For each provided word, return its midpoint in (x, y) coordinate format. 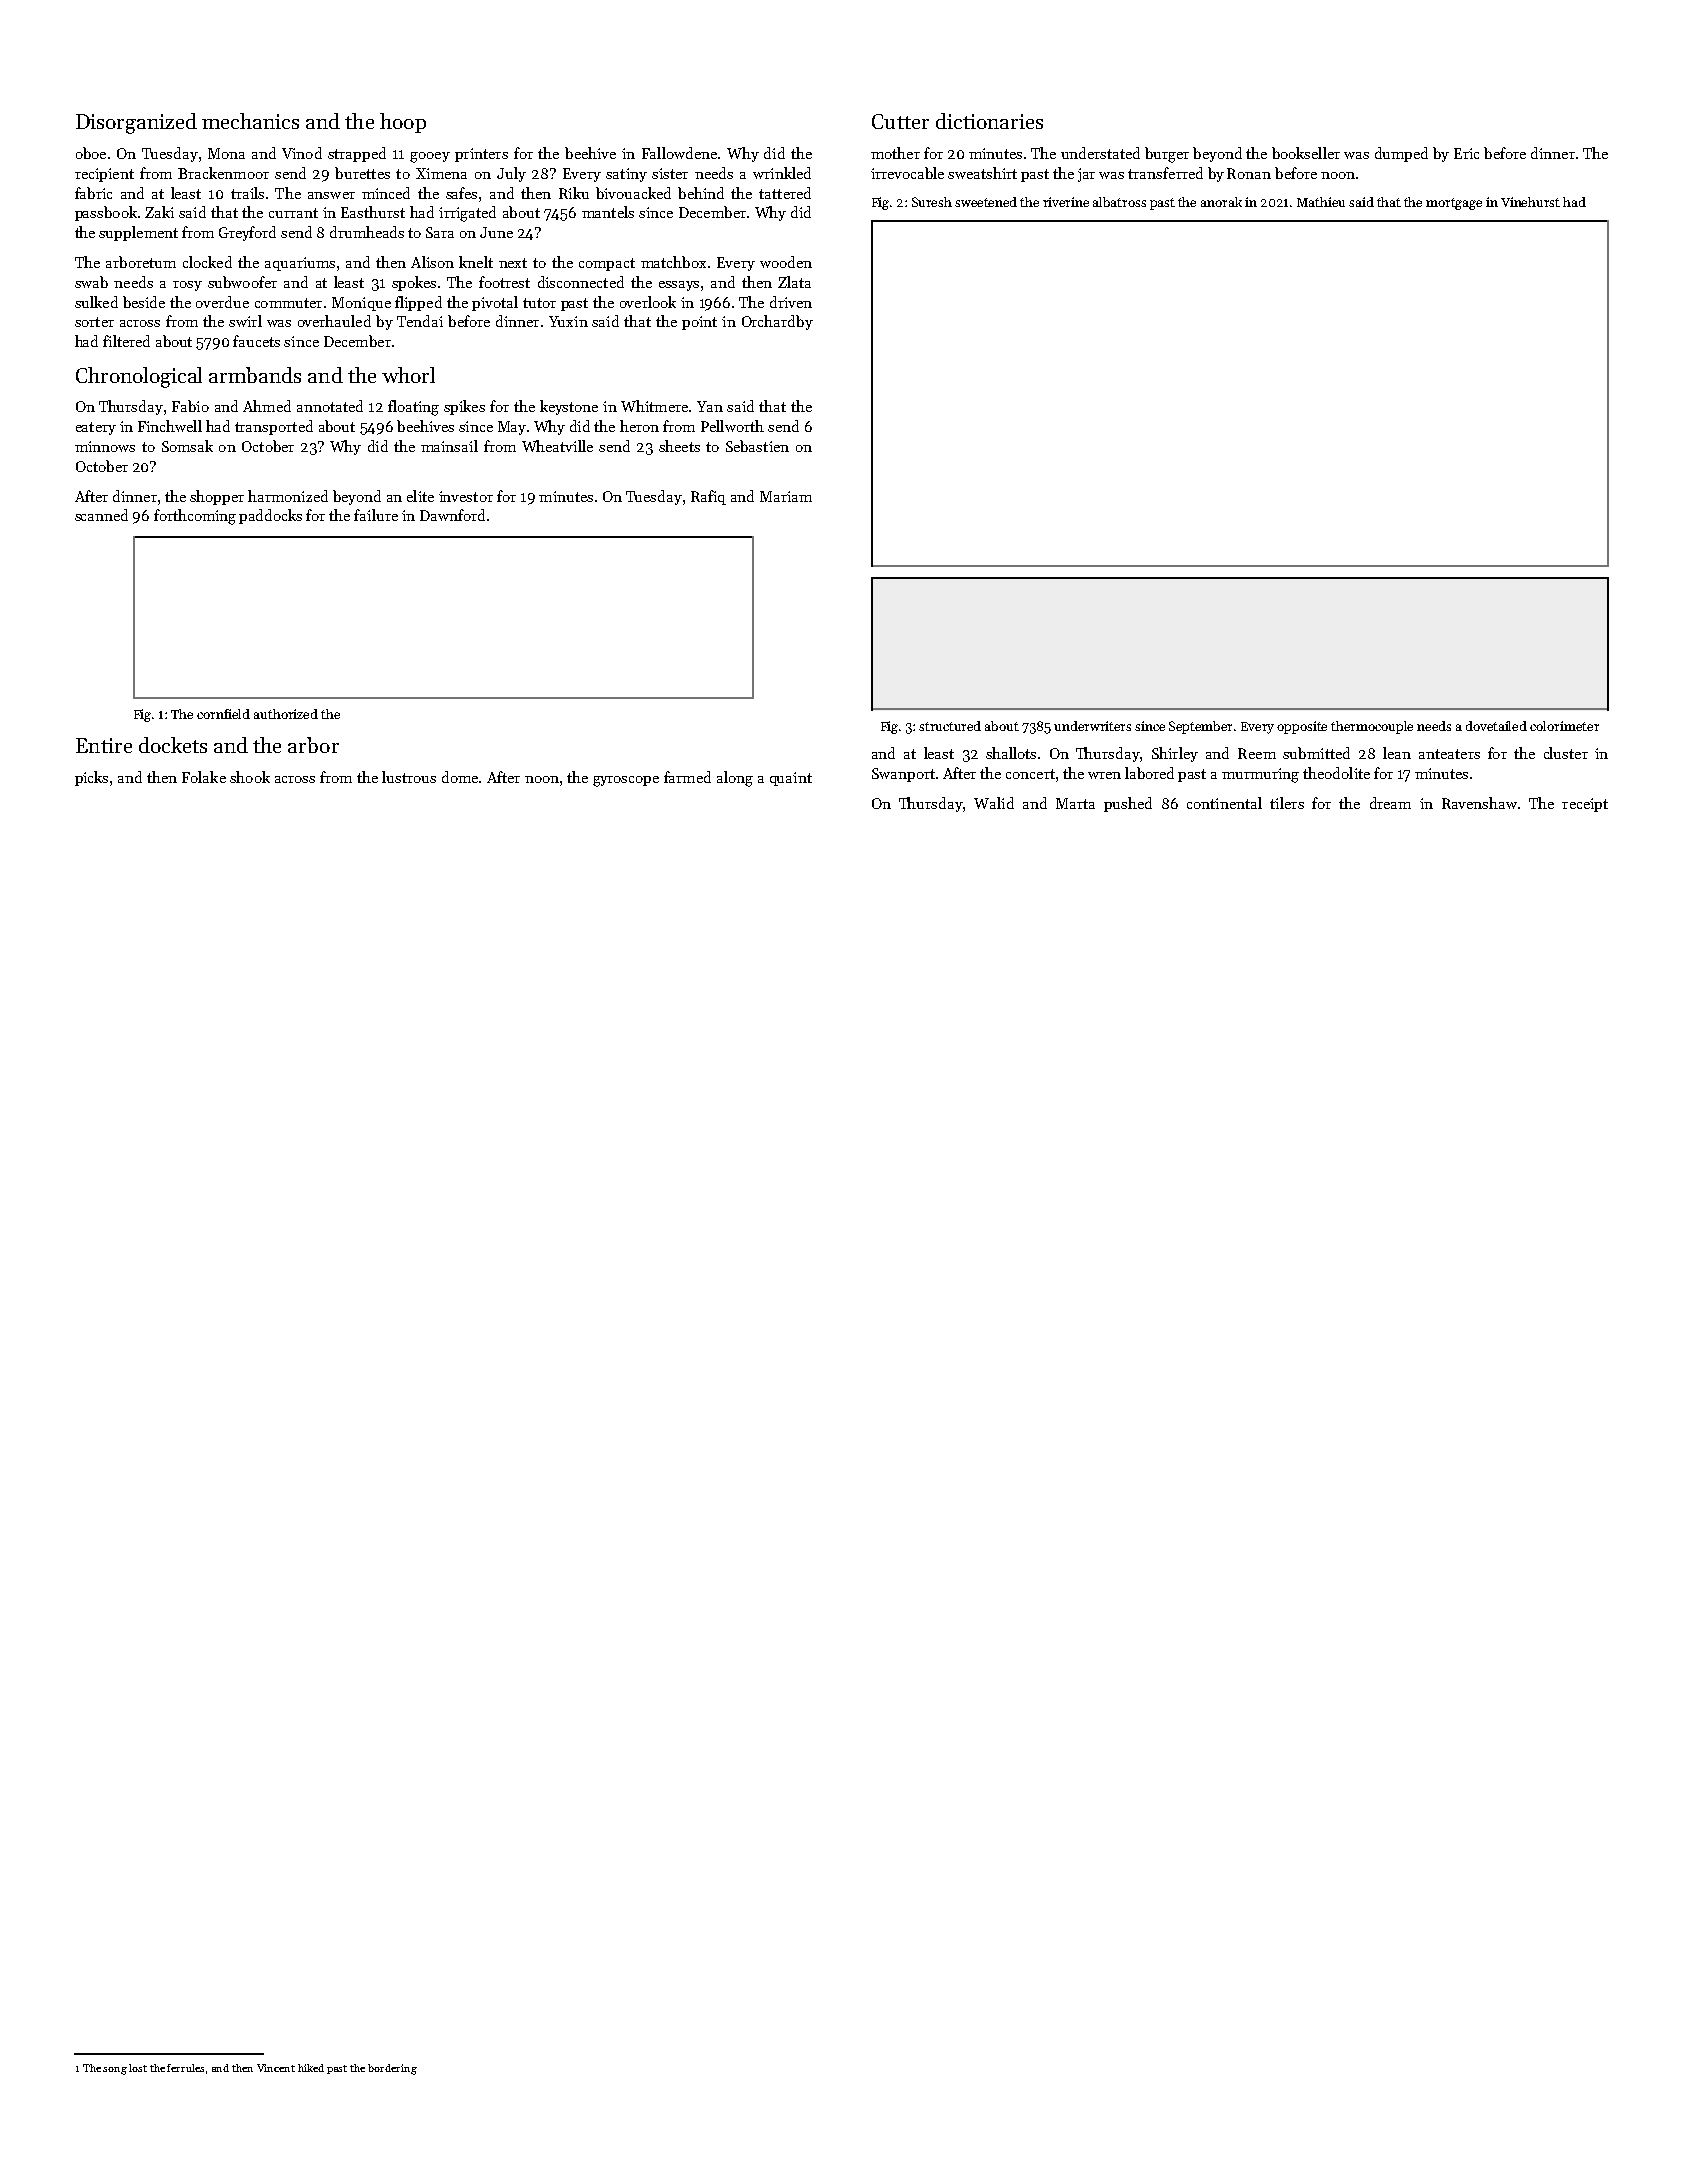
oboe (91, 153)
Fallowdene (679, 153)
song (115, 2071)
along (735, 779)
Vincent (276, 2068)
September (1200, 727)
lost (138, 2068)
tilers (1287, 803)
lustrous (409, 777)
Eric (1466, 153)
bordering (392, 2069)
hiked (311, 2068)
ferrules (185, 2068)
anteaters (1449, 754)
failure (376, 515)
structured (950, 726)
